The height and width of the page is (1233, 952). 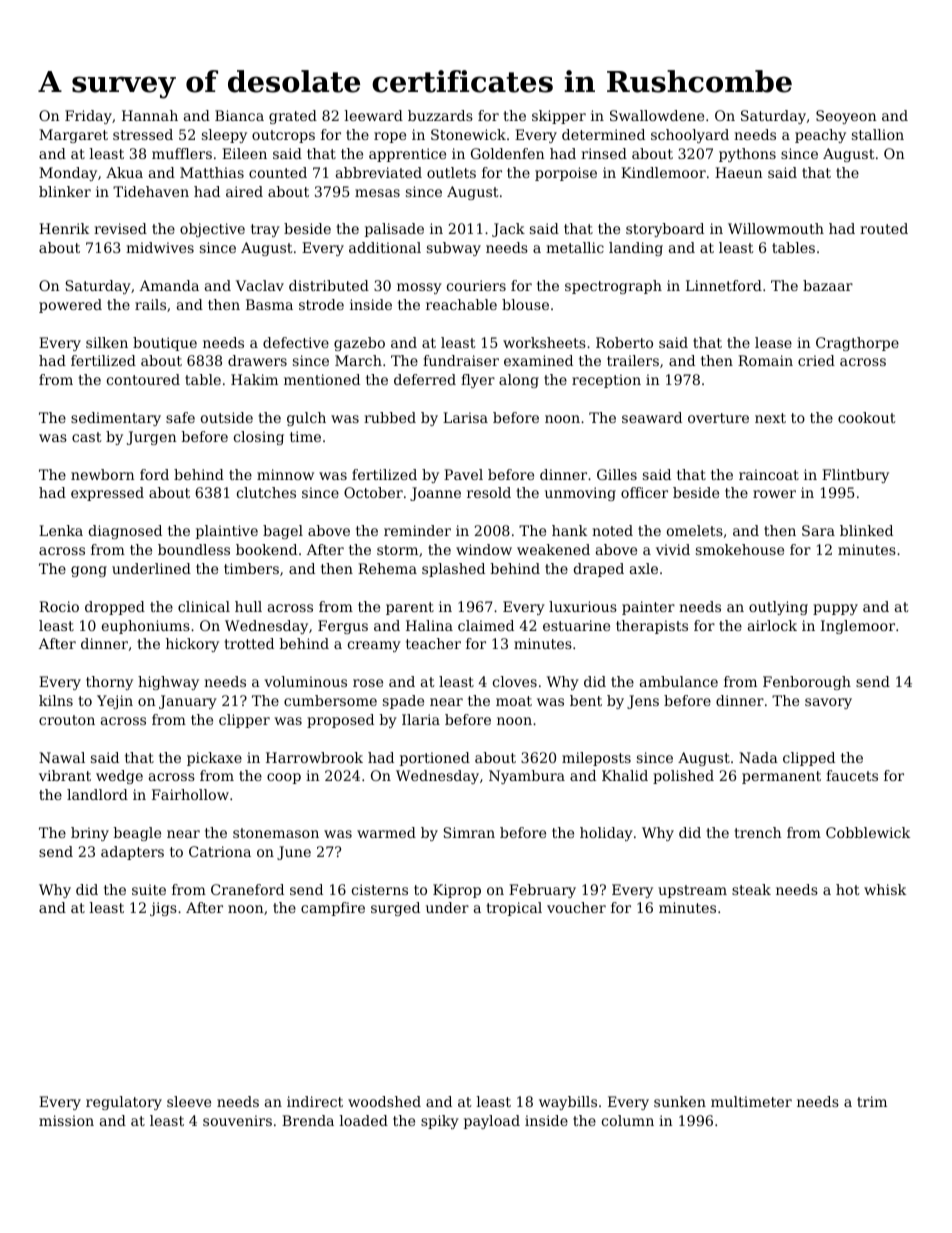 I want to click on souvenirs, so click(x=237, y=1120).
